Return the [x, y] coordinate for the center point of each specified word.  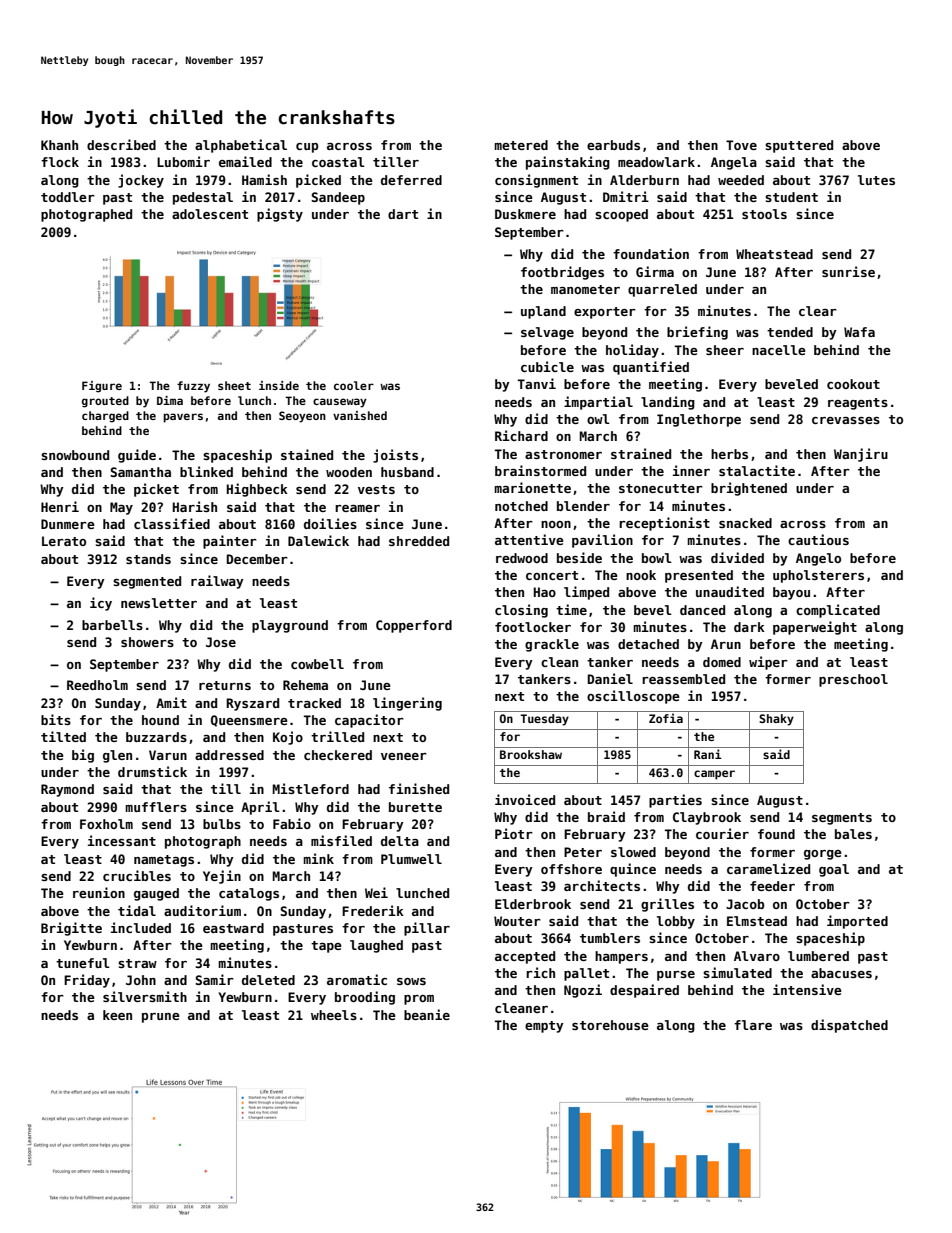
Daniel [610, 678]
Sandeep [338, 198]
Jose [221, 642]
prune [161, 1018]
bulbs [222, 824]
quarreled [662, 290]
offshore [571, 869]
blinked [206, 471]
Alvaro [757, 956]
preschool [853, 680]
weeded [741, 180]
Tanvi [537, 383]
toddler [68, 197]
